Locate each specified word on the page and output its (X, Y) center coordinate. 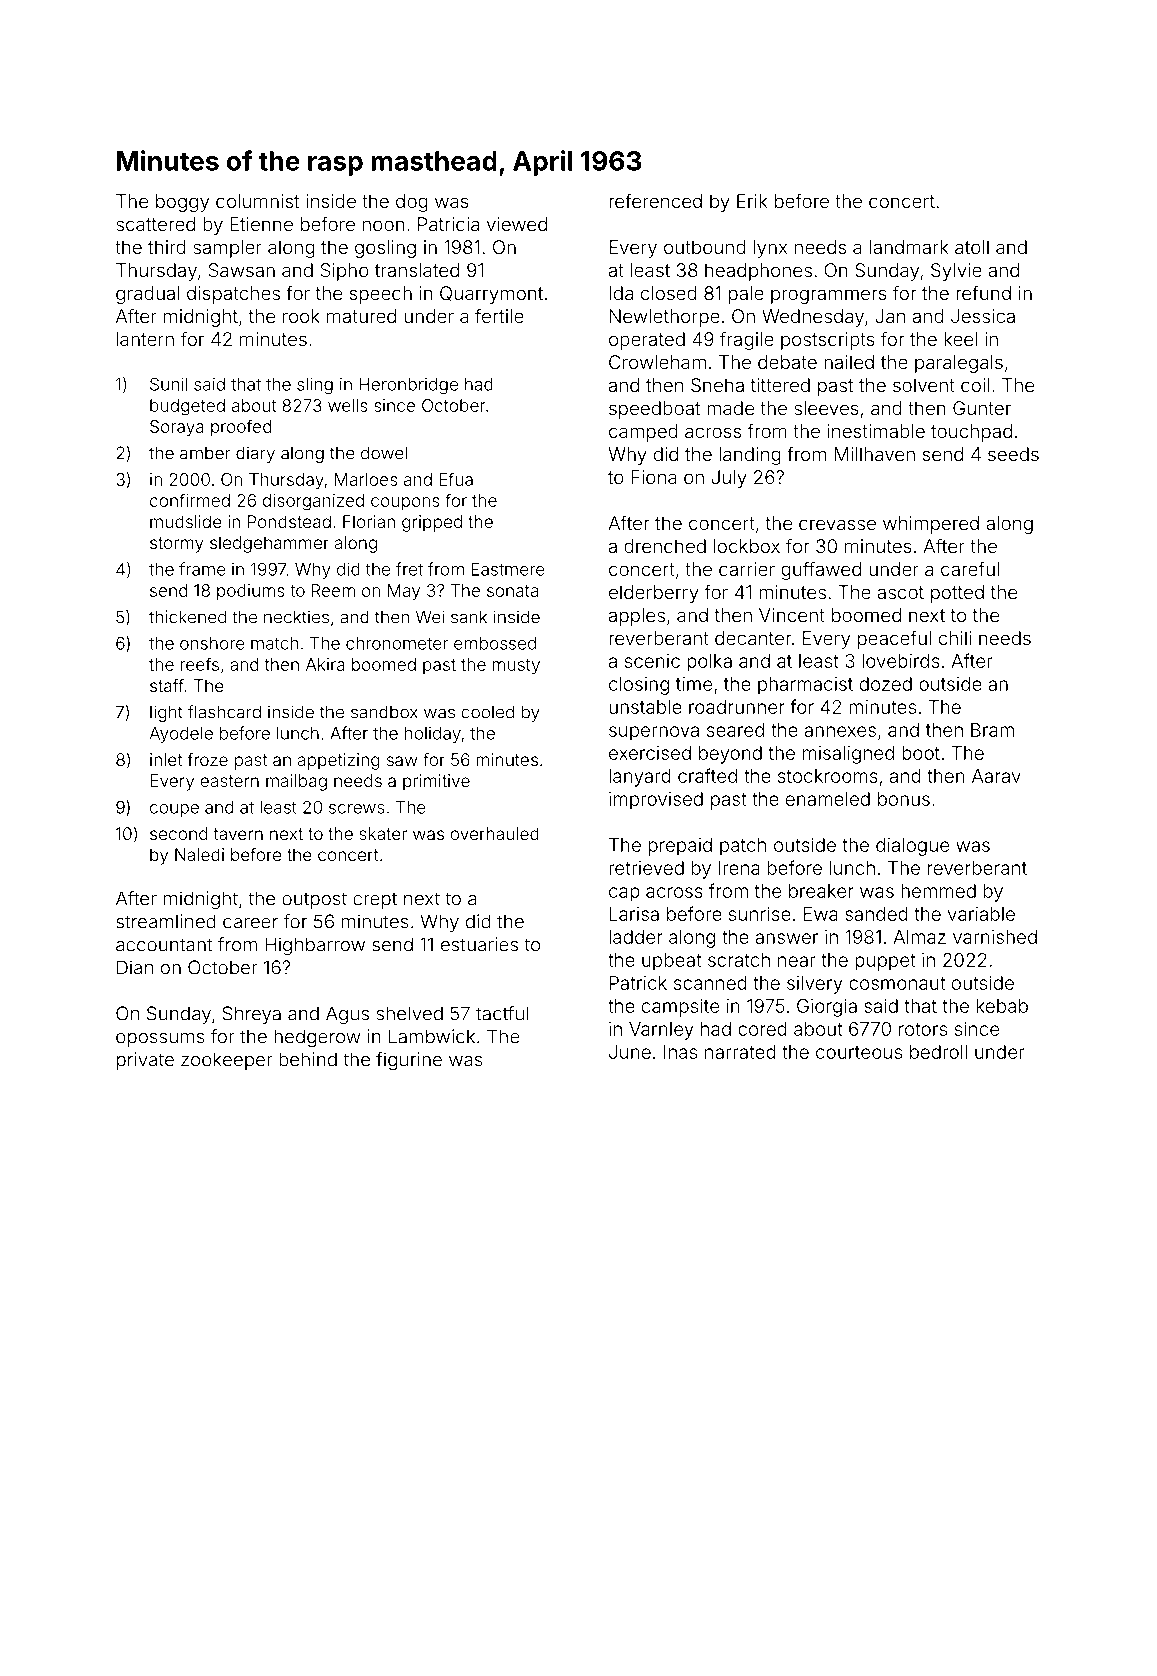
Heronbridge (408, 386)
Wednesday (813, 318)
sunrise (760, 914)
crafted (707, 775)
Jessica (983, 316)
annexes (840, 731)
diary (255, 454)
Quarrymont (491, 295)
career (250, 923)
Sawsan (242, 270)
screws (357, 809)
